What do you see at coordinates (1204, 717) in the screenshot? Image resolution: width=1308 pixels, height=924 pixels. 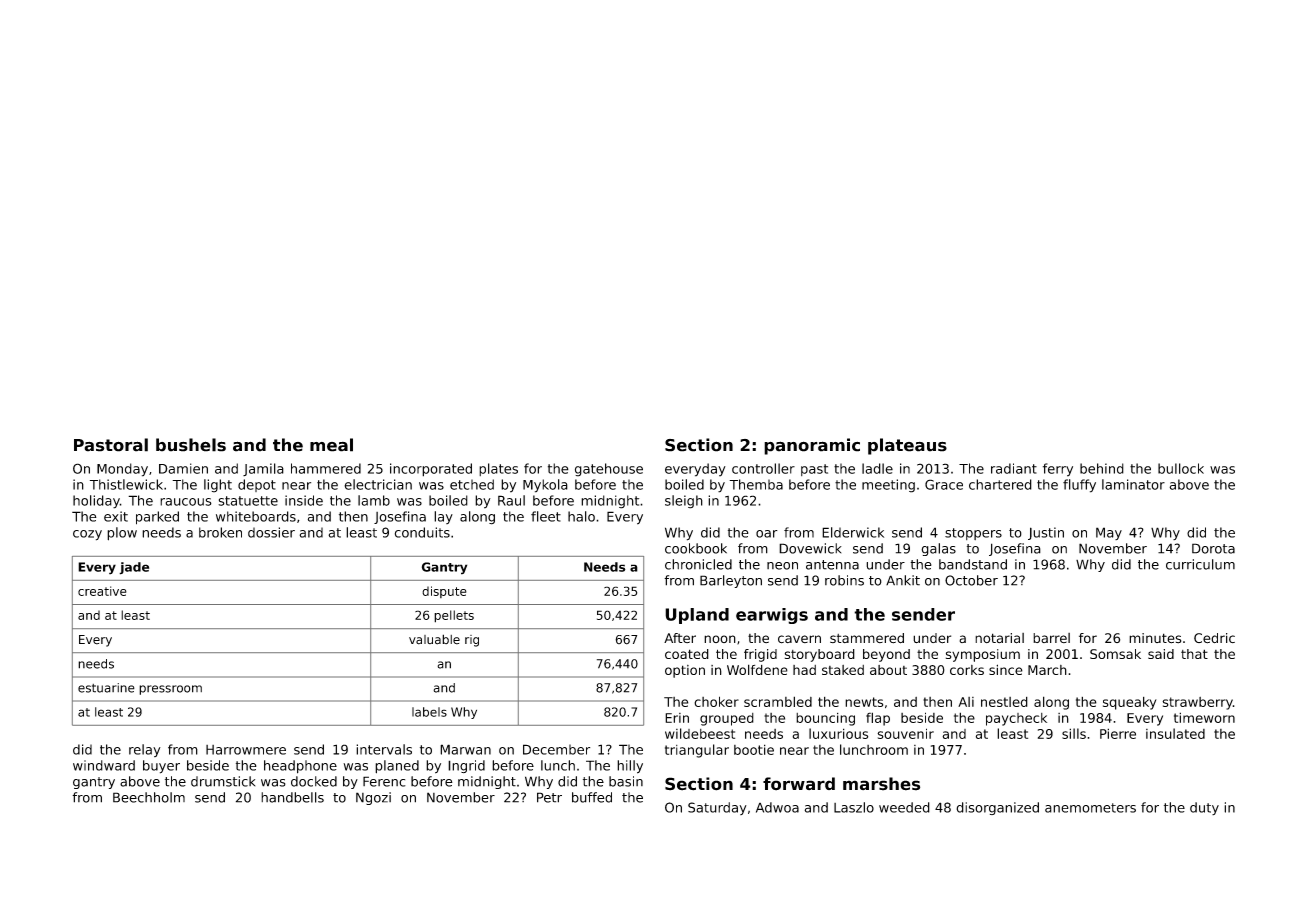 I see `timeworn` at bounding box center [1204, 717].
